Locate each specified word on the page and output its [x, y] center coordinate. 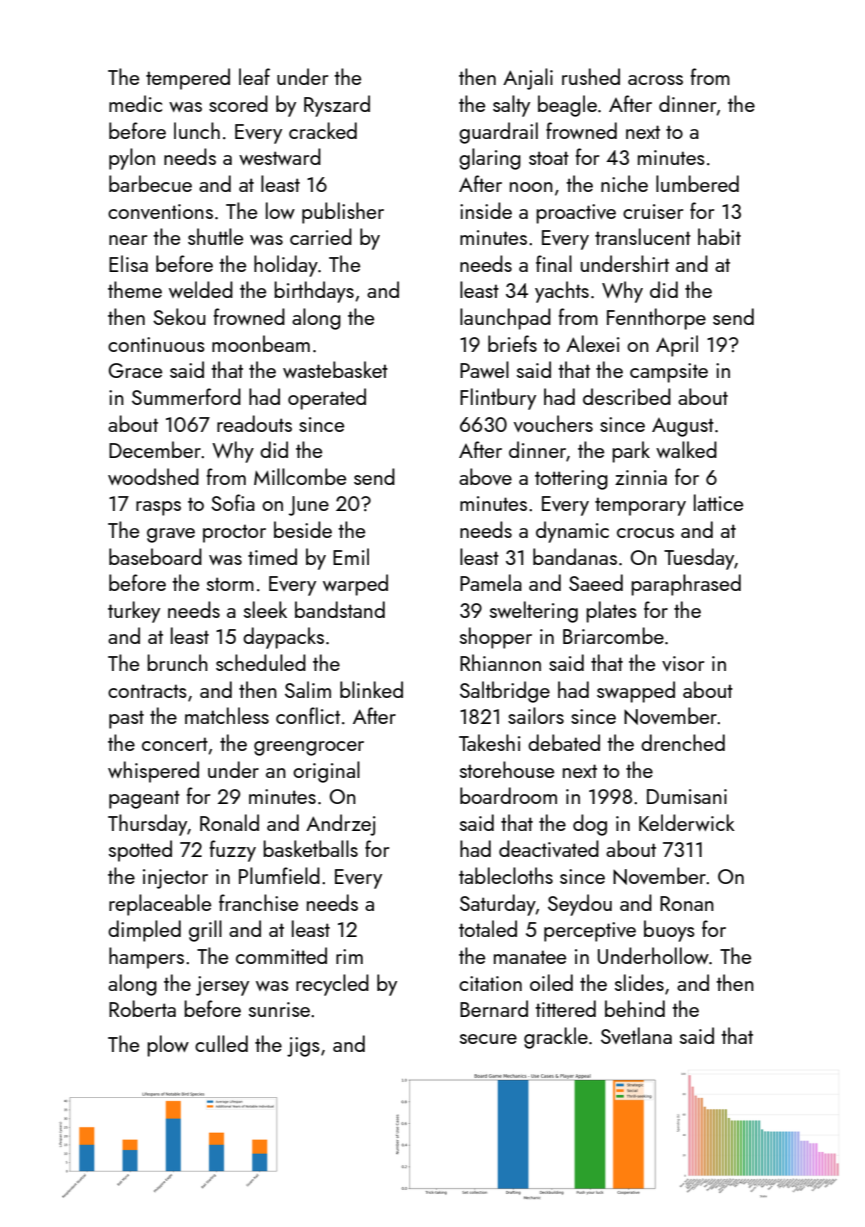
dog [590, 825]
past [126, 719]
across [655, 80]
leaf [254, 76]
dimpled [144, 931]
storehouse [507, 769]
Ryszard [337, 106]
